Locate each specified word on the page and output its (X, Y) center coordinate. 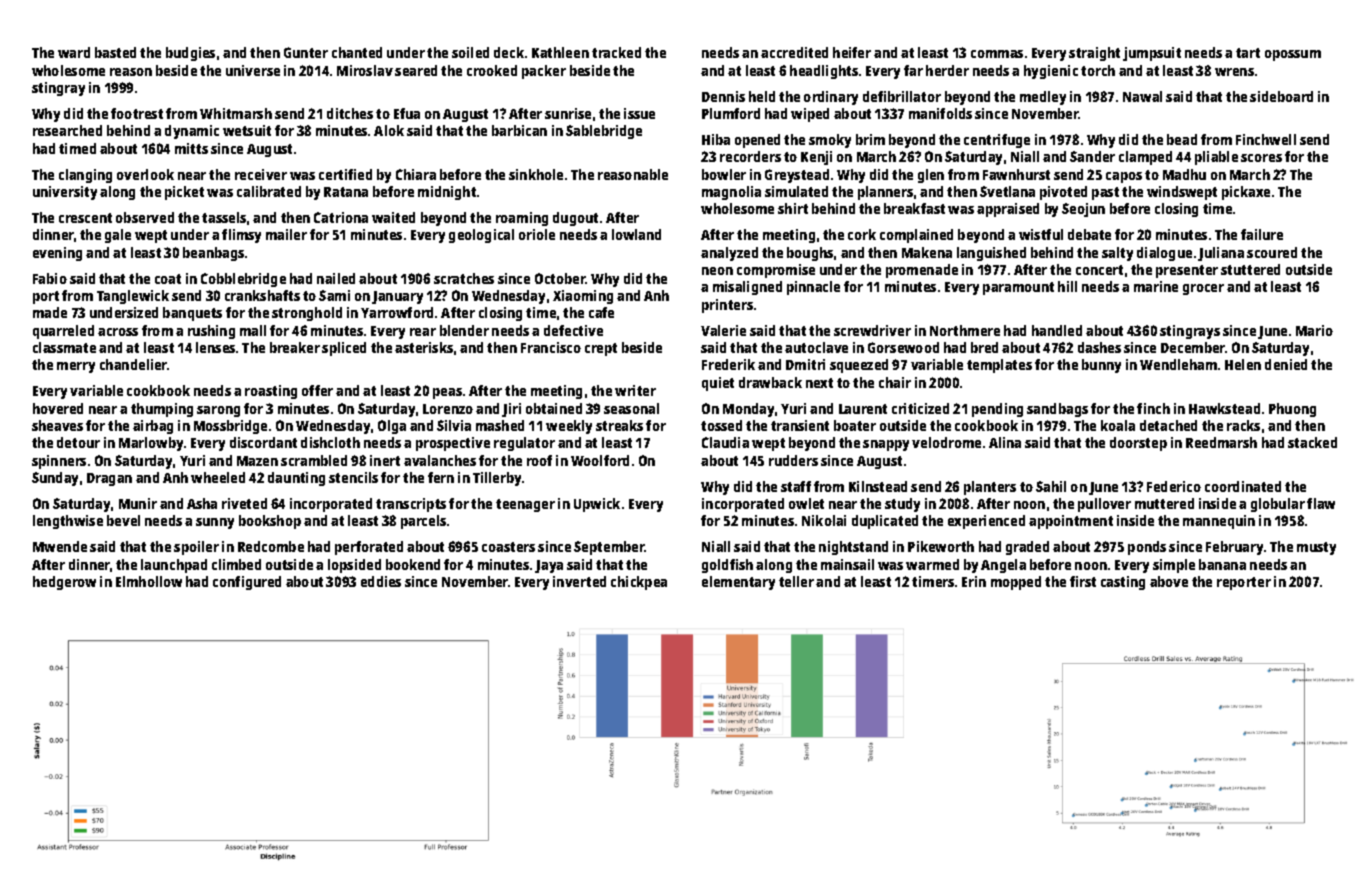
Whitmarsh (236, 113)
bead (1182, 139)
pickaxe (1246, 193)
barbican (519, 130)
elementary (738, 583)
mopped (1016, 583)
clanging (85, 176)
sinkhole (536, 174)
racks (1243, 425)
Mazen (257, 461)
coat (168, 279)
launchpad (174, 566)
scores (1261, 158)
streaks (619, 425)
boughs (810, 254)
